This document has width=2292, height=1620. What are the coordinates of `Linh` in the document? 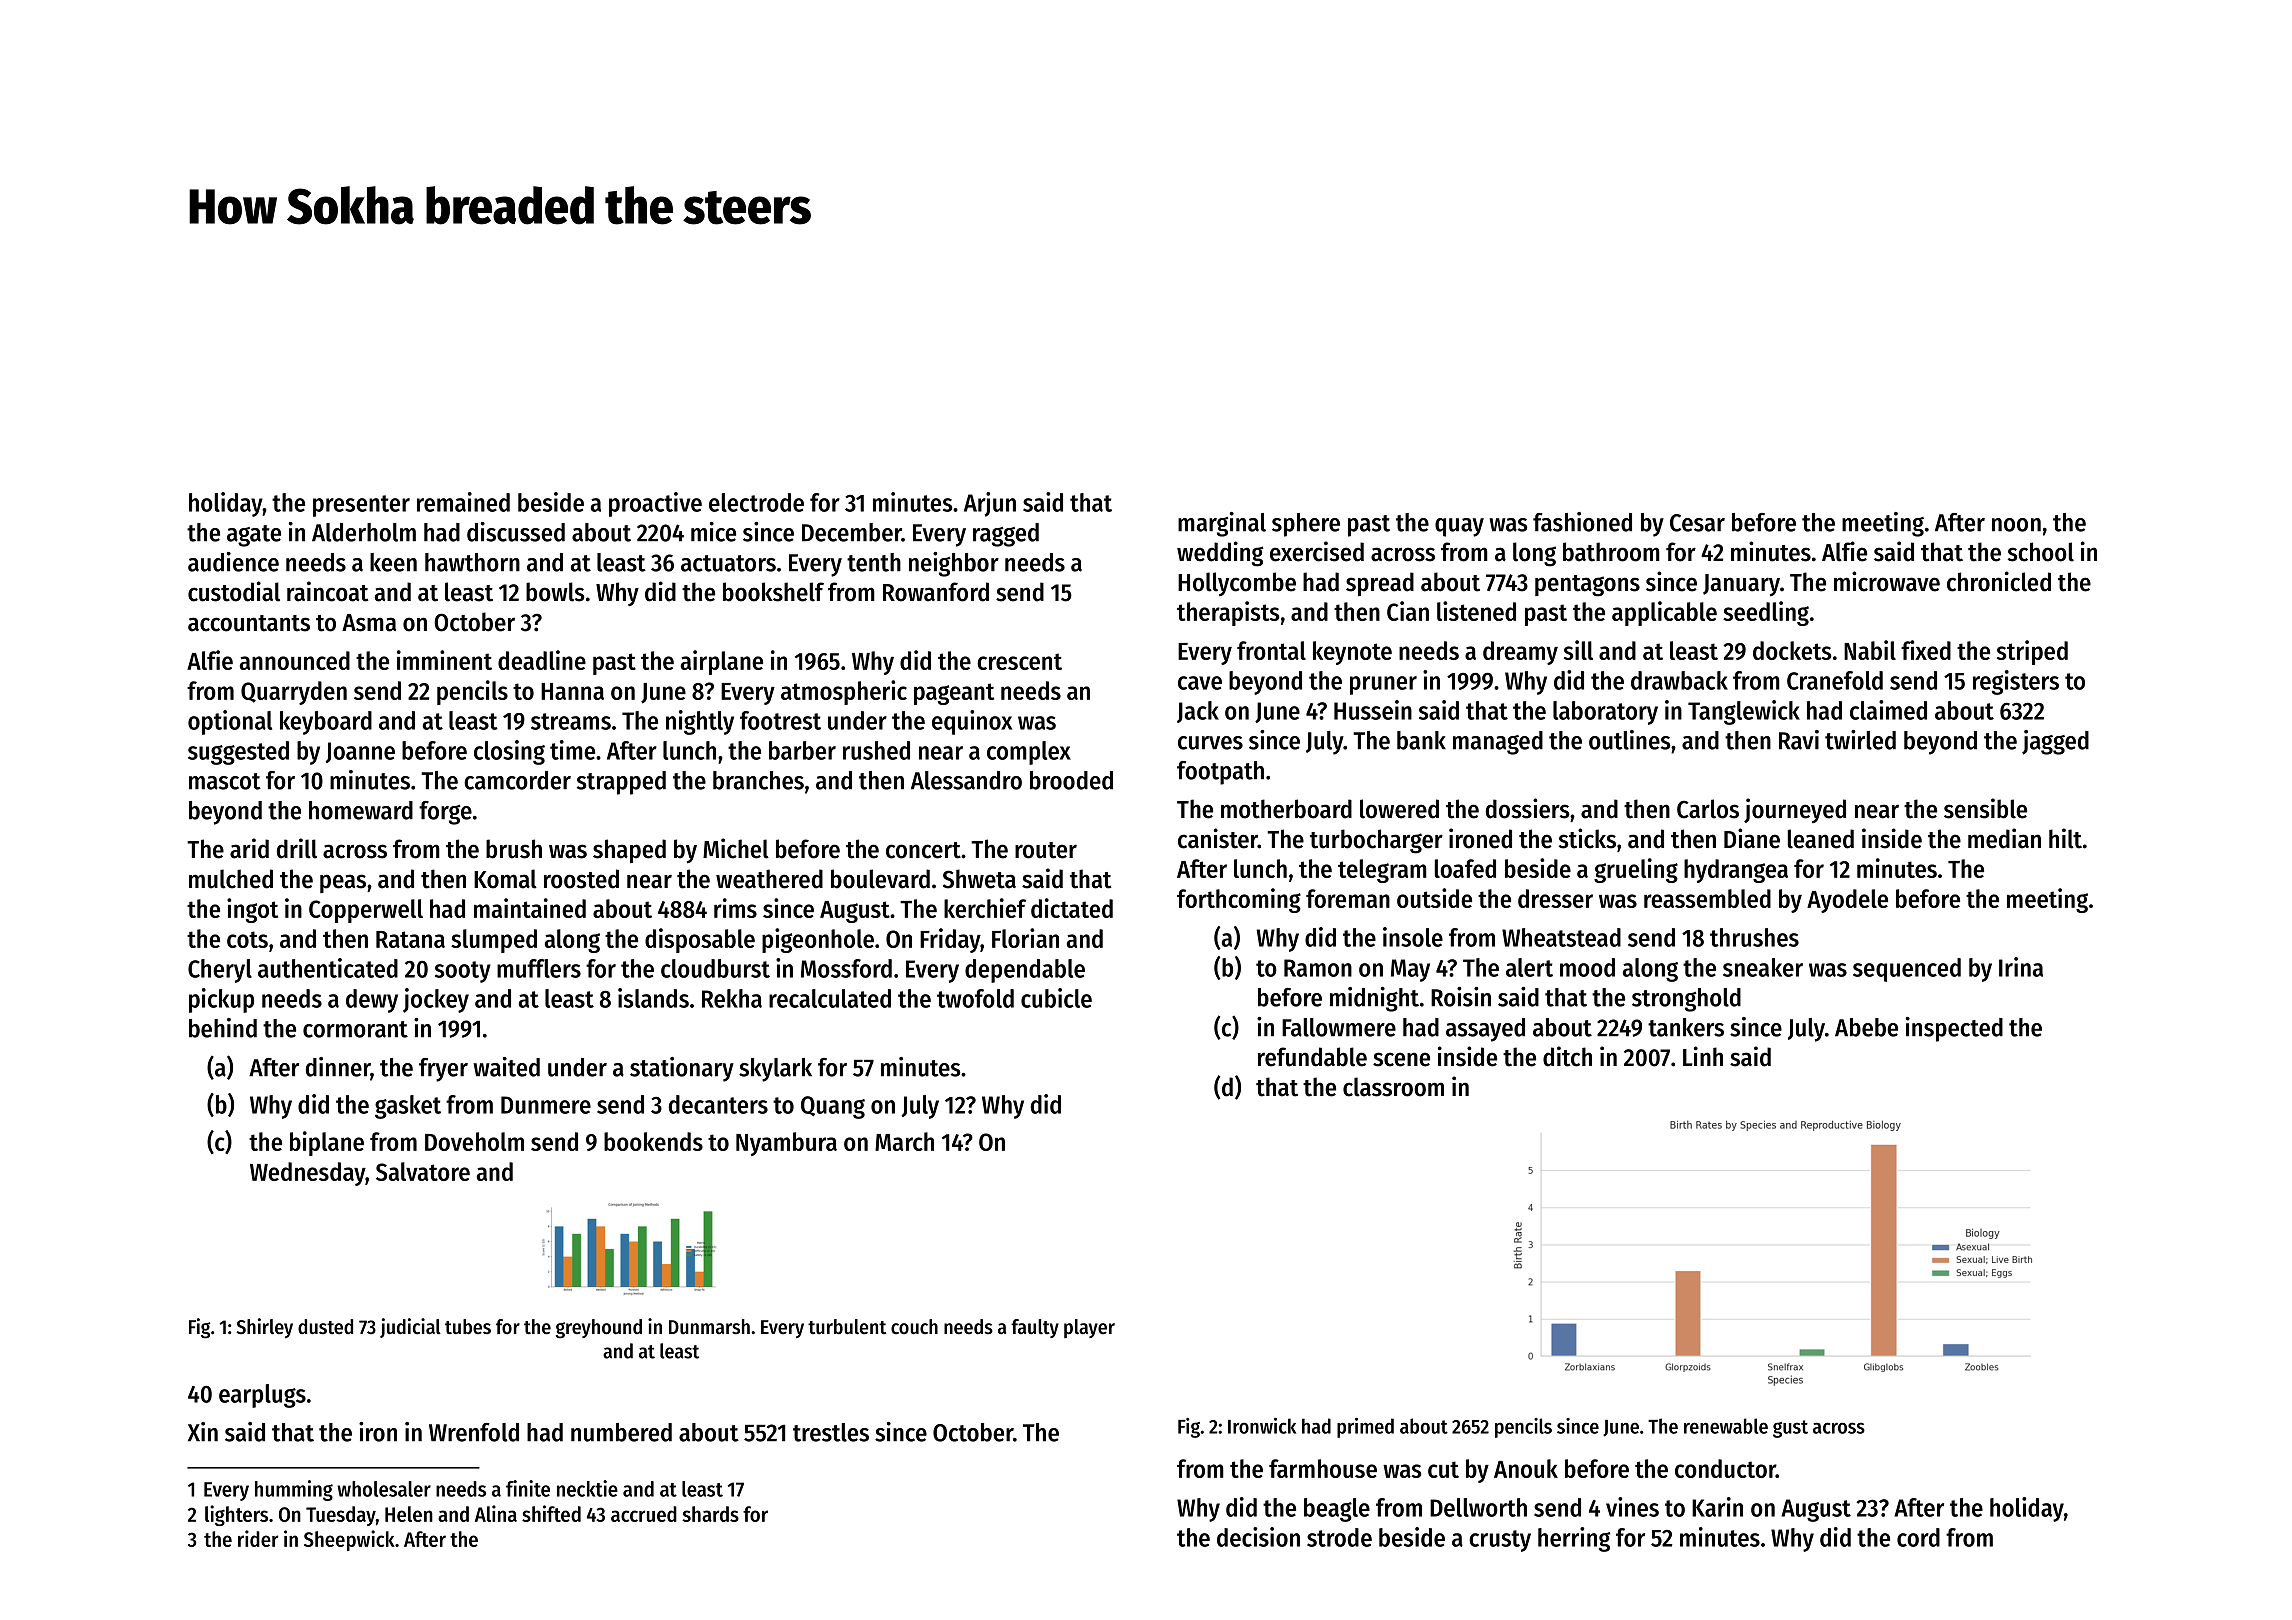 It's located at (1703, 1056).
